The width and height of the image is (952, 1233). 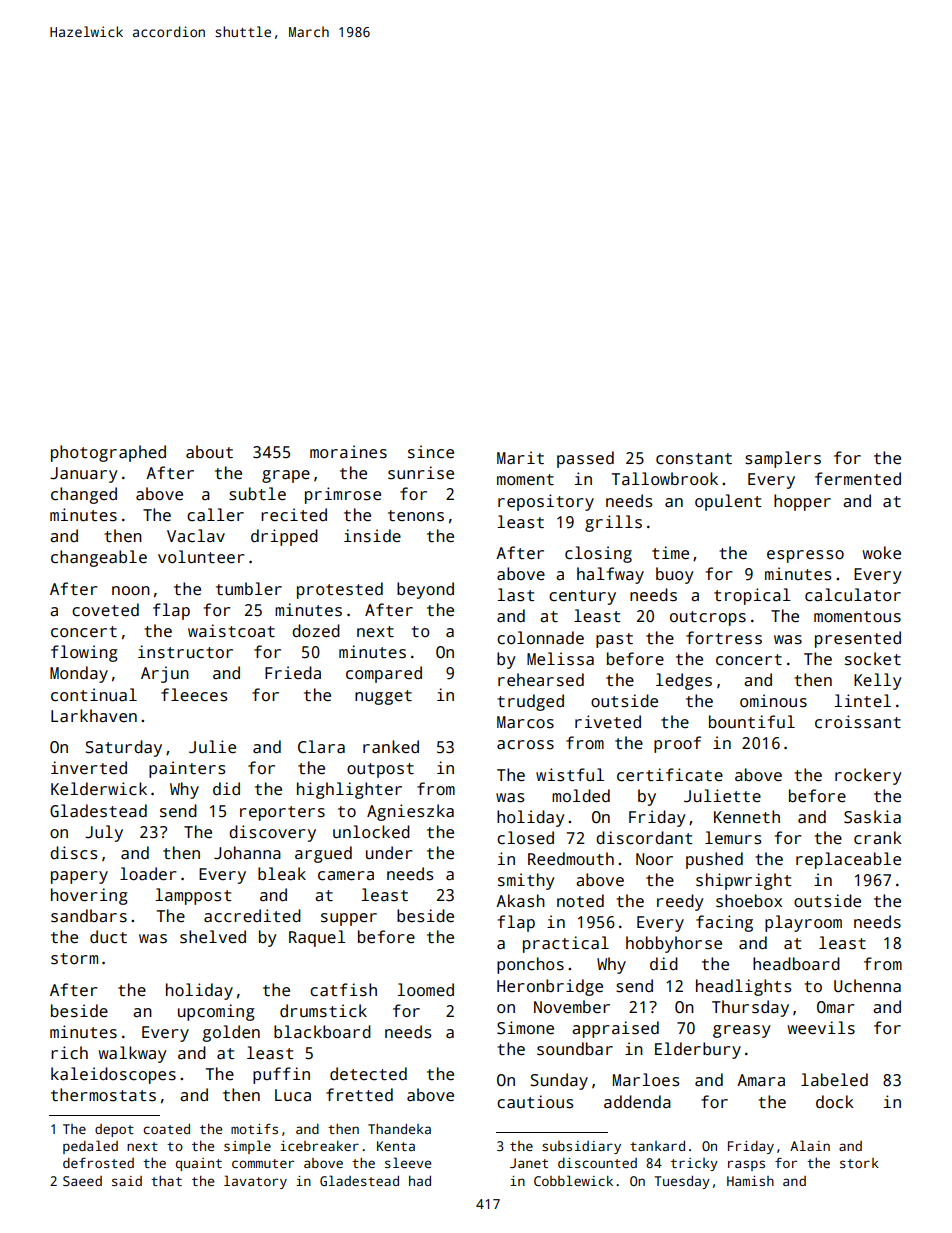 What do you see at coordinates (878, 681) in the image?
I see `Kelly` at bounding box center [878, 681].
